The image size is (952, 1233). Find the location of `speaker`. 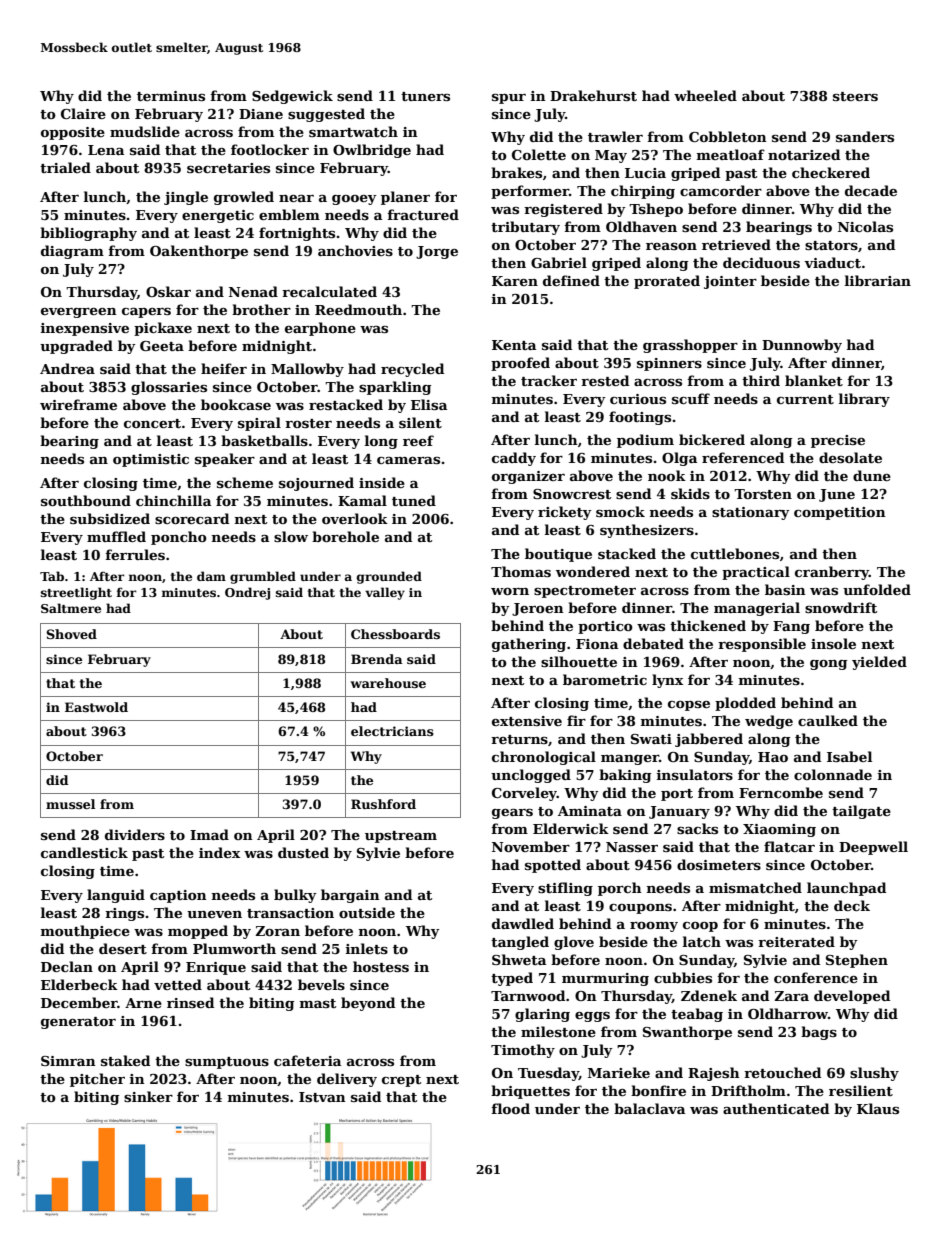

speaker is located at coordinates (225, 460).
